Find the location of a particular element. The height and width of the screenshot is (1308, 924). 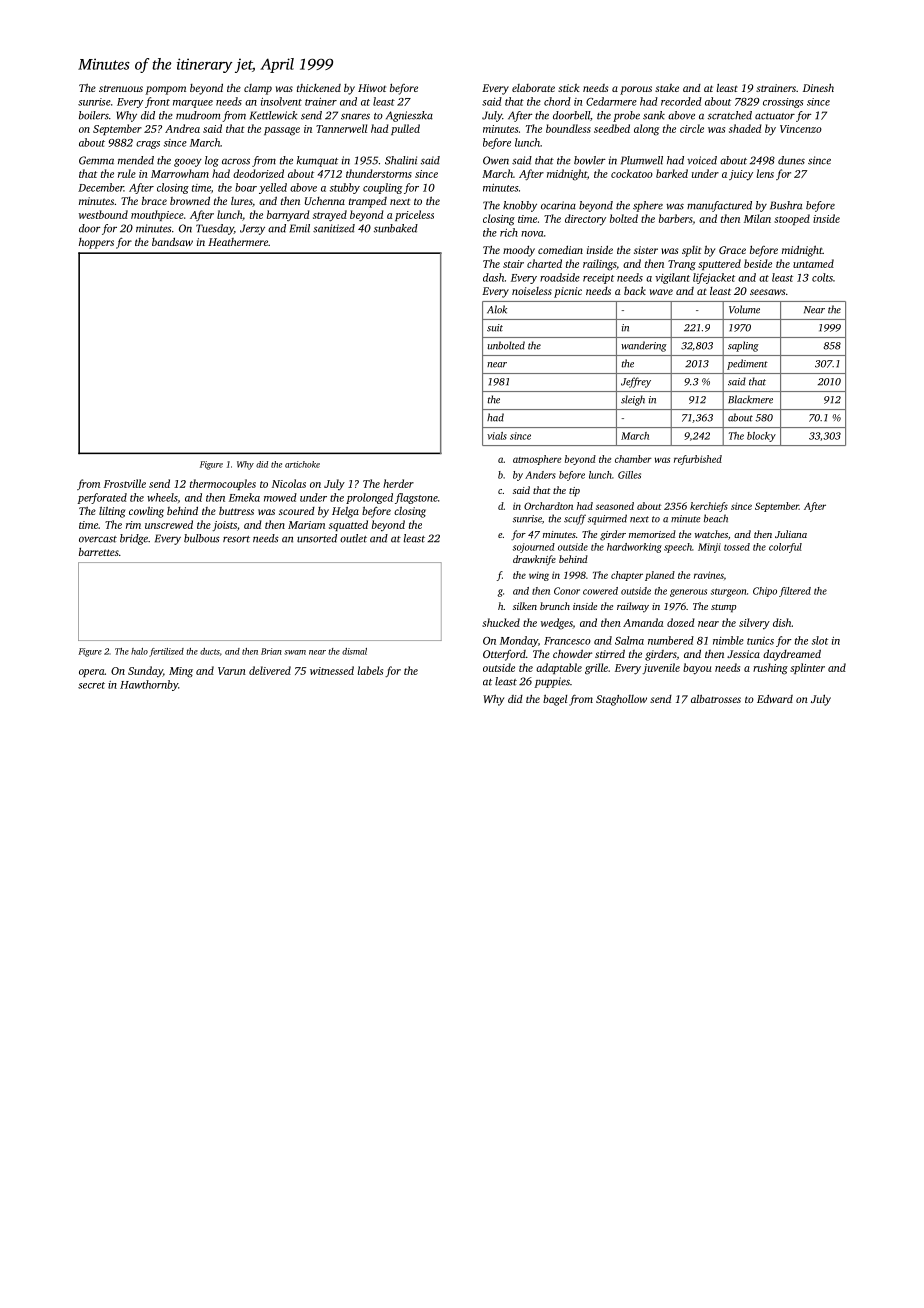

Jeffrey is located at coordinates (636, 382).
